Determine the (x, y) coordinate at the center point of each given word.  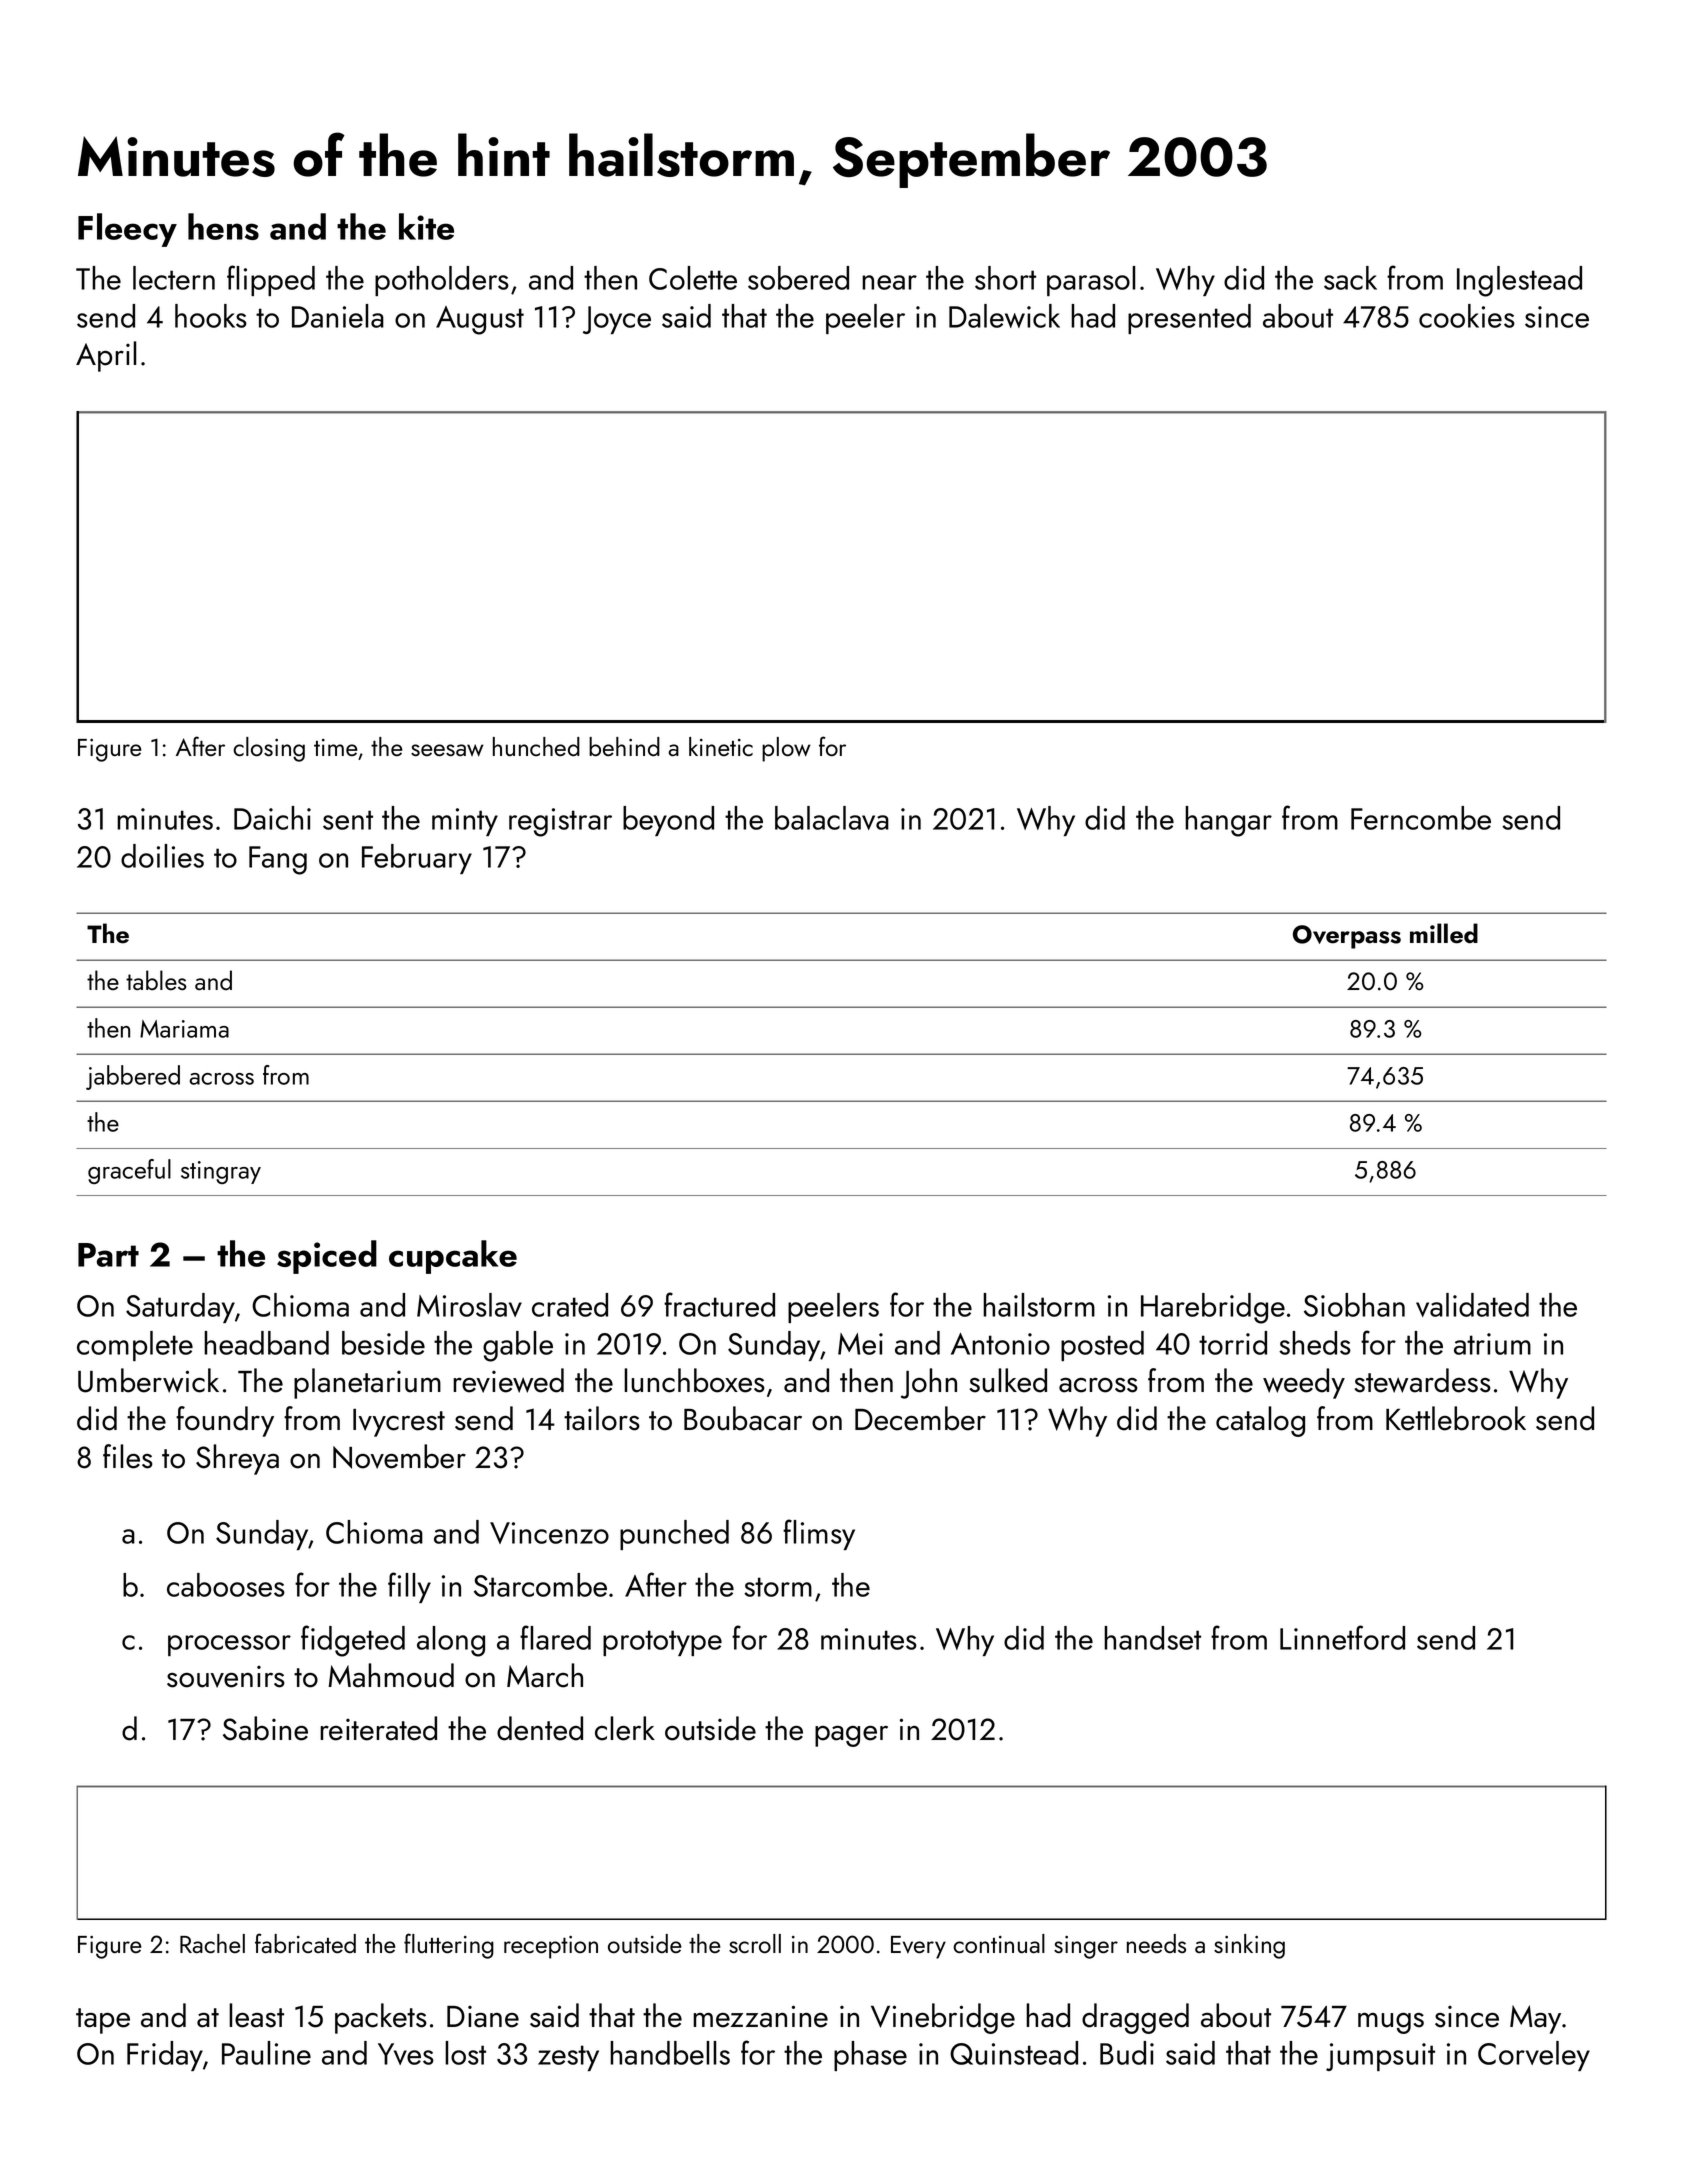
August (480, 320)
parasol (1091, 281)
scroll (755, 1943)
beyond (668, 821)
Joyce (617, 320)
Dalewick (1004, 316)
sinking (1249, 1946)
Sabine (265, 1728)
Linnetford (1342, 1637)
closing (269, 749)
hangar (1228, 821)
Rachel (212, 1943)
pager (851, 1736)
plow (786, 749)
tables (156, 980)
